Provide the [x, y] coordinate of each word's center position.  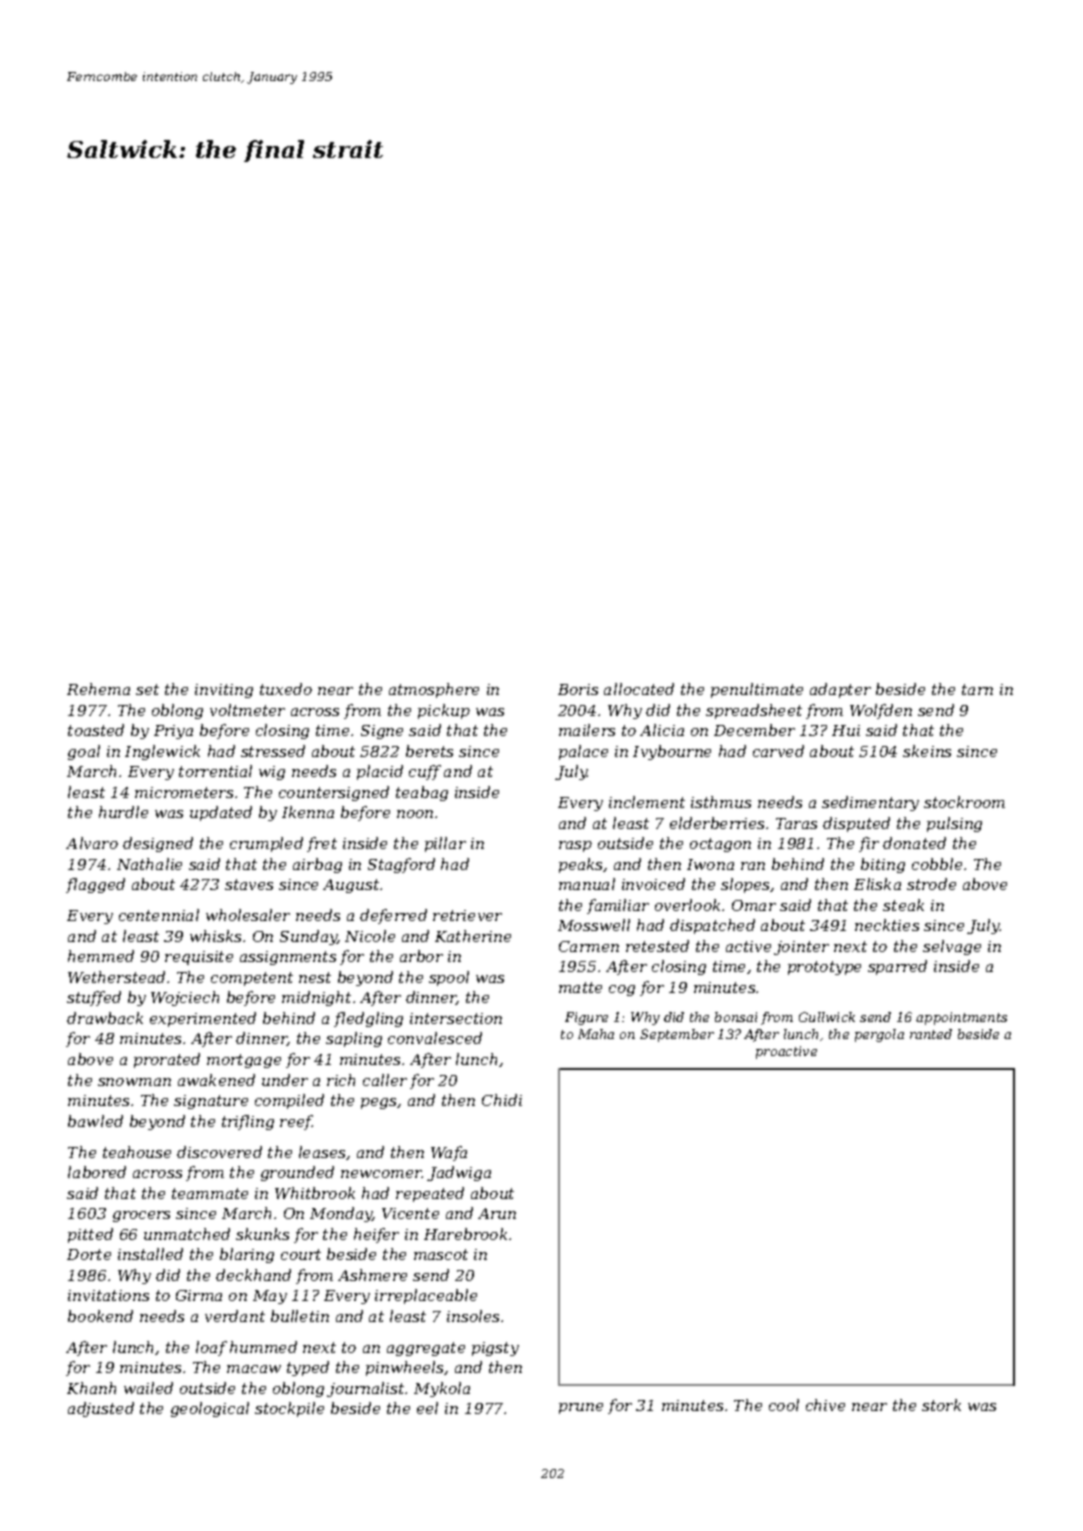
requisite [199, 958]
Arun [497, 1213]
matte [580, 987]
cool [784, 1405]
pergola [879, 1035]
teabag [422, 793]
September [677, 1035]
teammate [210, 1193]
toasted [96, 730]
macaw [254, 1369]
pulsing [954, 824]
